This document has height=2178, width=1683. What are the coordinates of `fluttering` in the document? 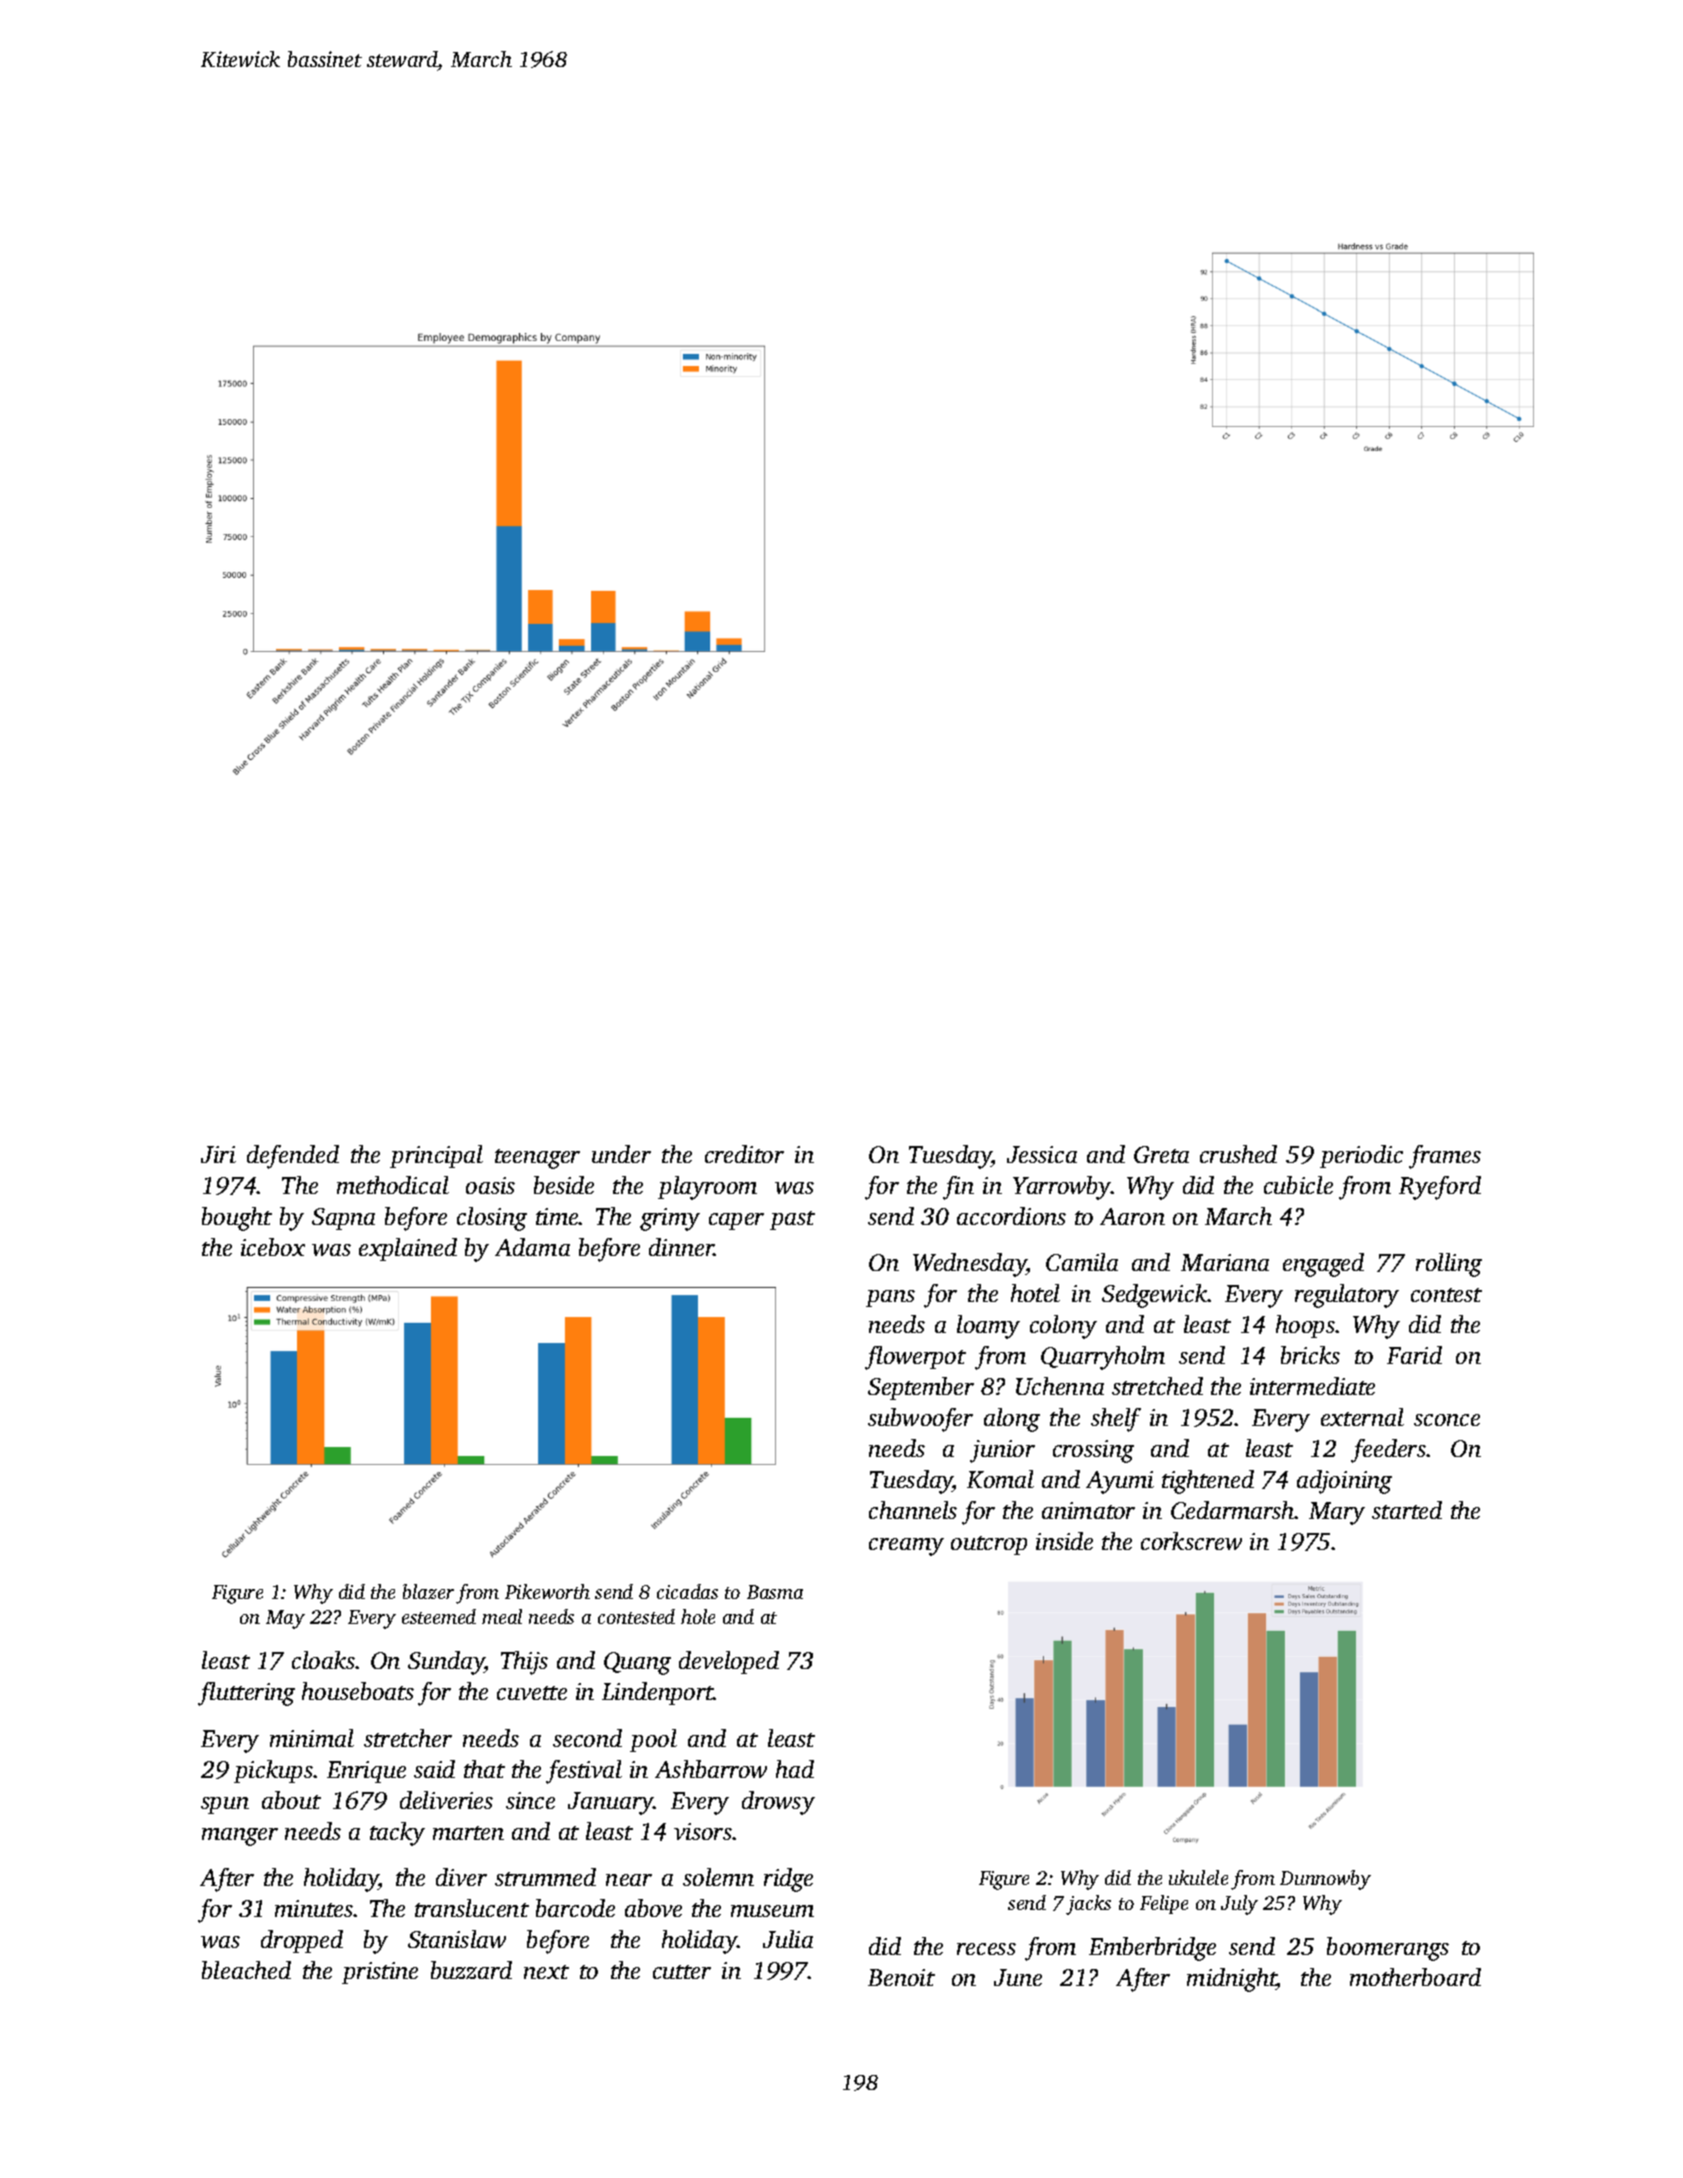 It's located at (246, 1694).
